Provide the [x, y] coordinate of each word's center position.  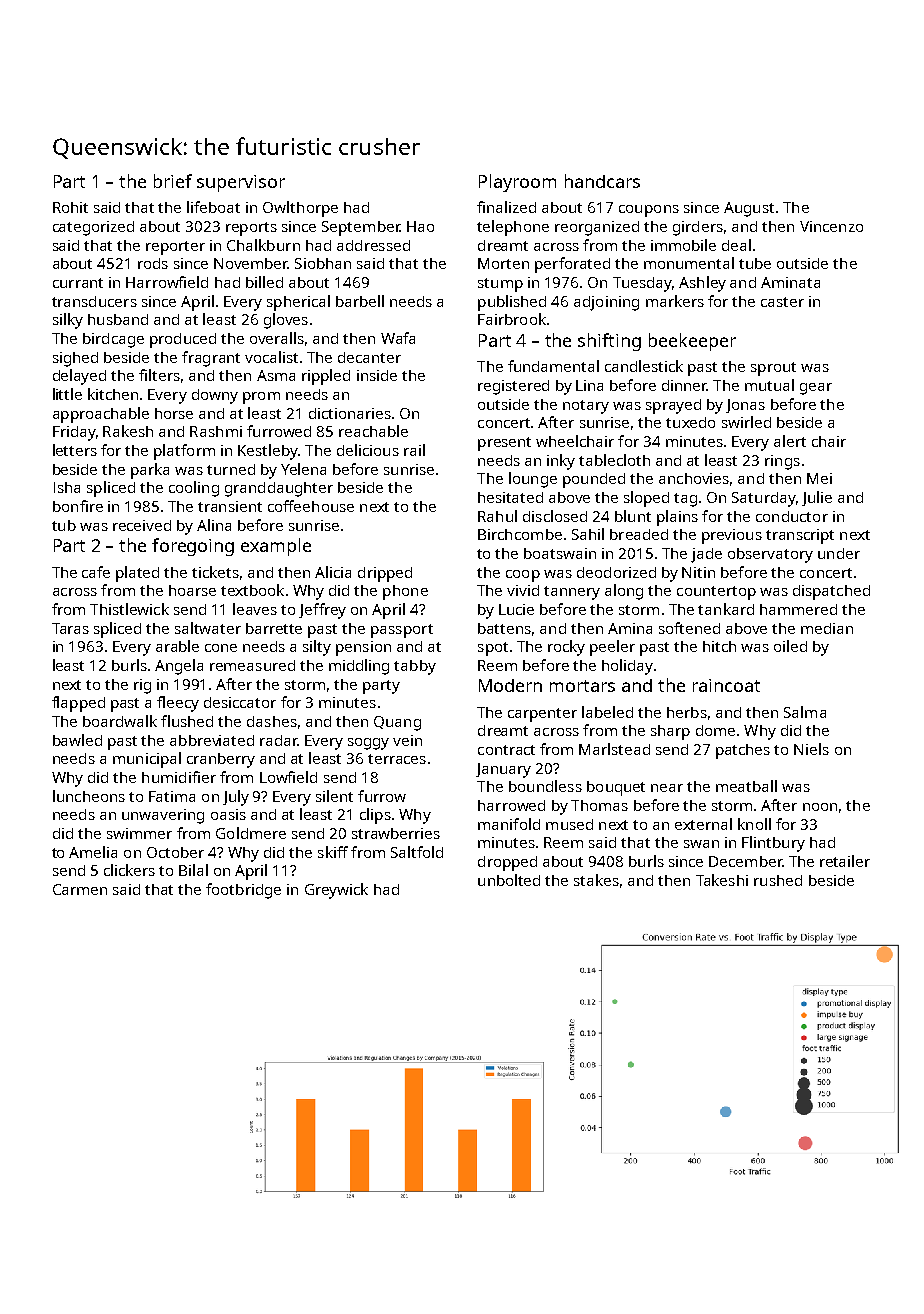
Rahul [497, 516]
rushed [778, 880]
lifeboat [213, 207]
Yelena [303, 469]
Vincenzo [831, 226]
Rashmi [216, 431]
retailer [845, 861]
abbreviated [212, 740]
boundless [545, 786]
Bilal [193, 870]
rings [782, 462]
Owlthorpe [300, 209]
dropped [507, 863]
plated [137, 574]
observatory [770, 555]
